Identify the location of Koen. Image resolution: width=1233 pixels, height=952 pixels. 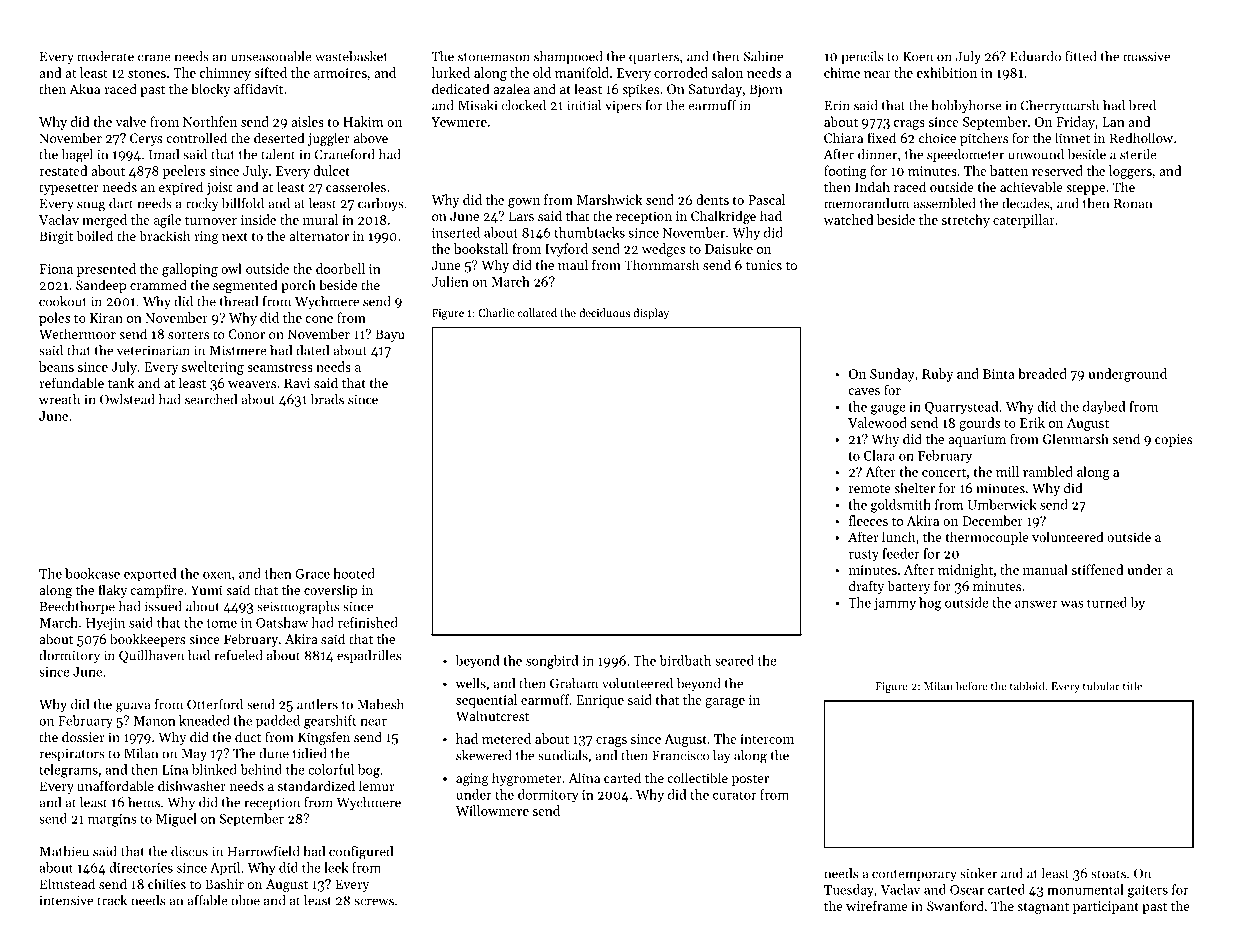
(918, 57).
